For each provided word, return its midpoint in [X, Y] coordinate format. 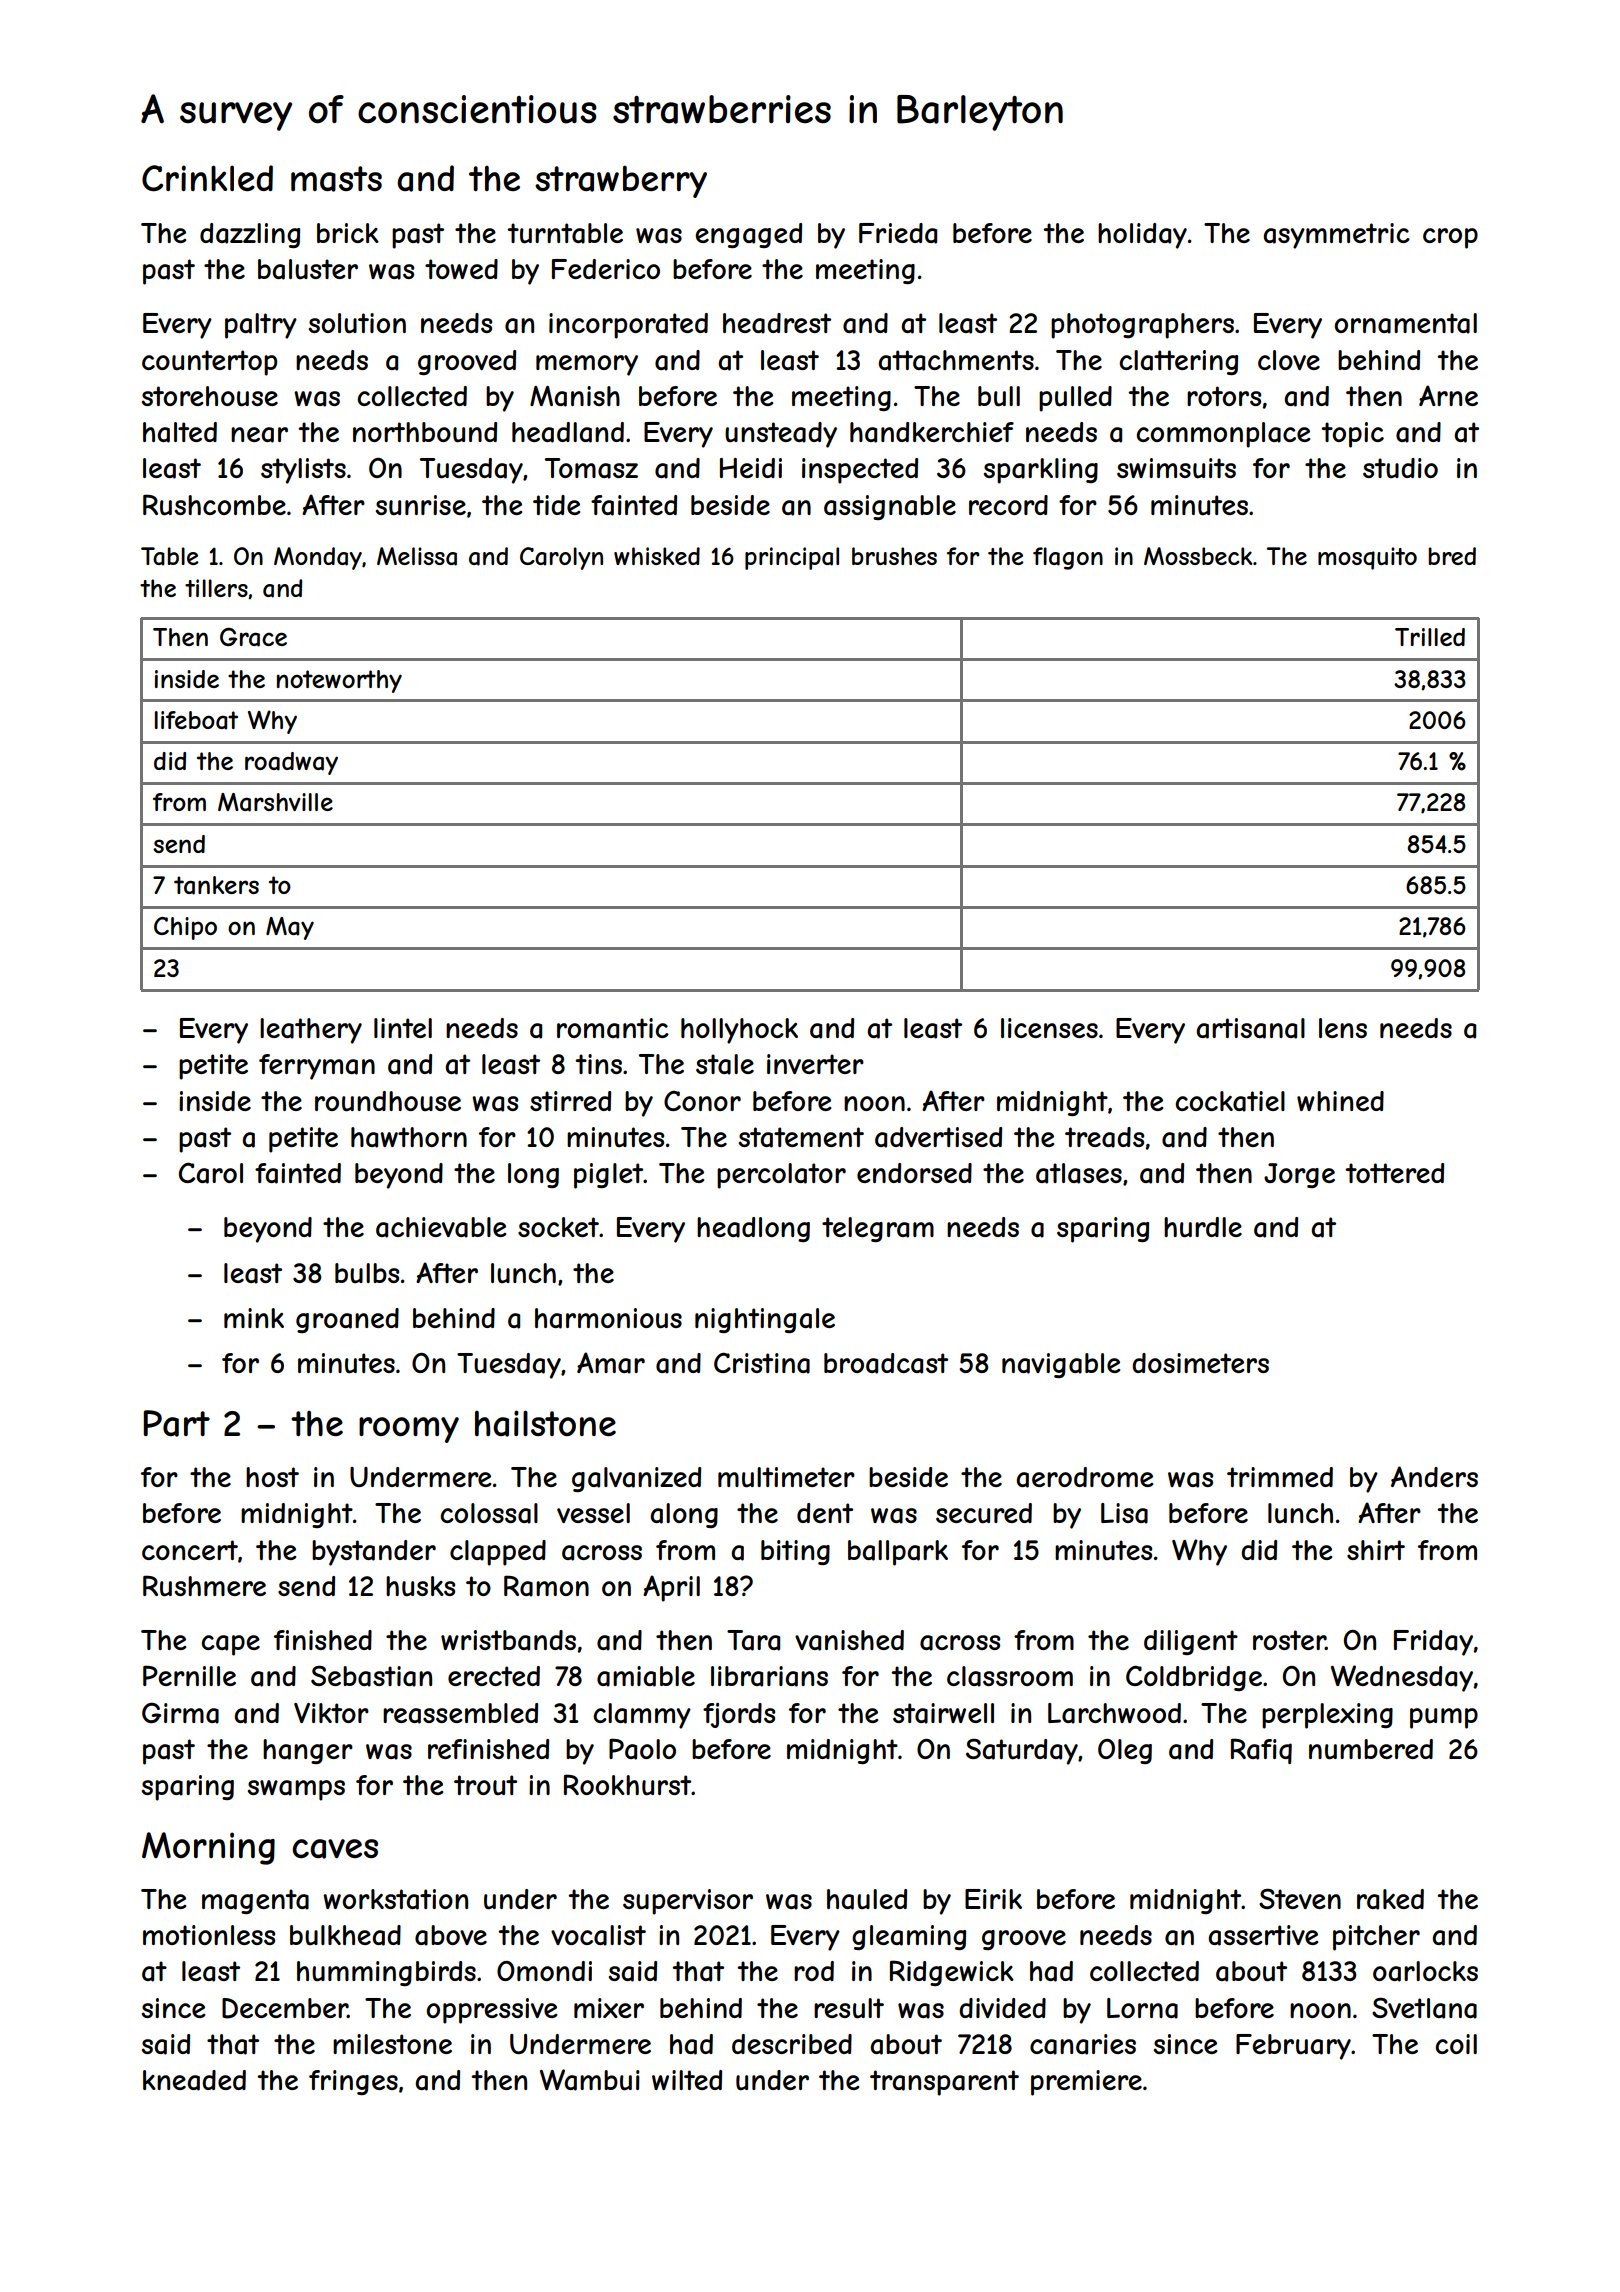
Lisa [1124, 1513]
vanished [849, 1640]
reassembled [460, 1713]
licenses [1049, 1028]
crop [1450, 238]
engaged [748, 235]
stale [725, 1064]
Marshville [275, 802]
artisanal [1250, 1028]
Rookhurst [627, 1785]
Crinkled [207, 178]
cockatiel [1230, 1101]
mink [254, 1318]
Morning [208, 1848]
